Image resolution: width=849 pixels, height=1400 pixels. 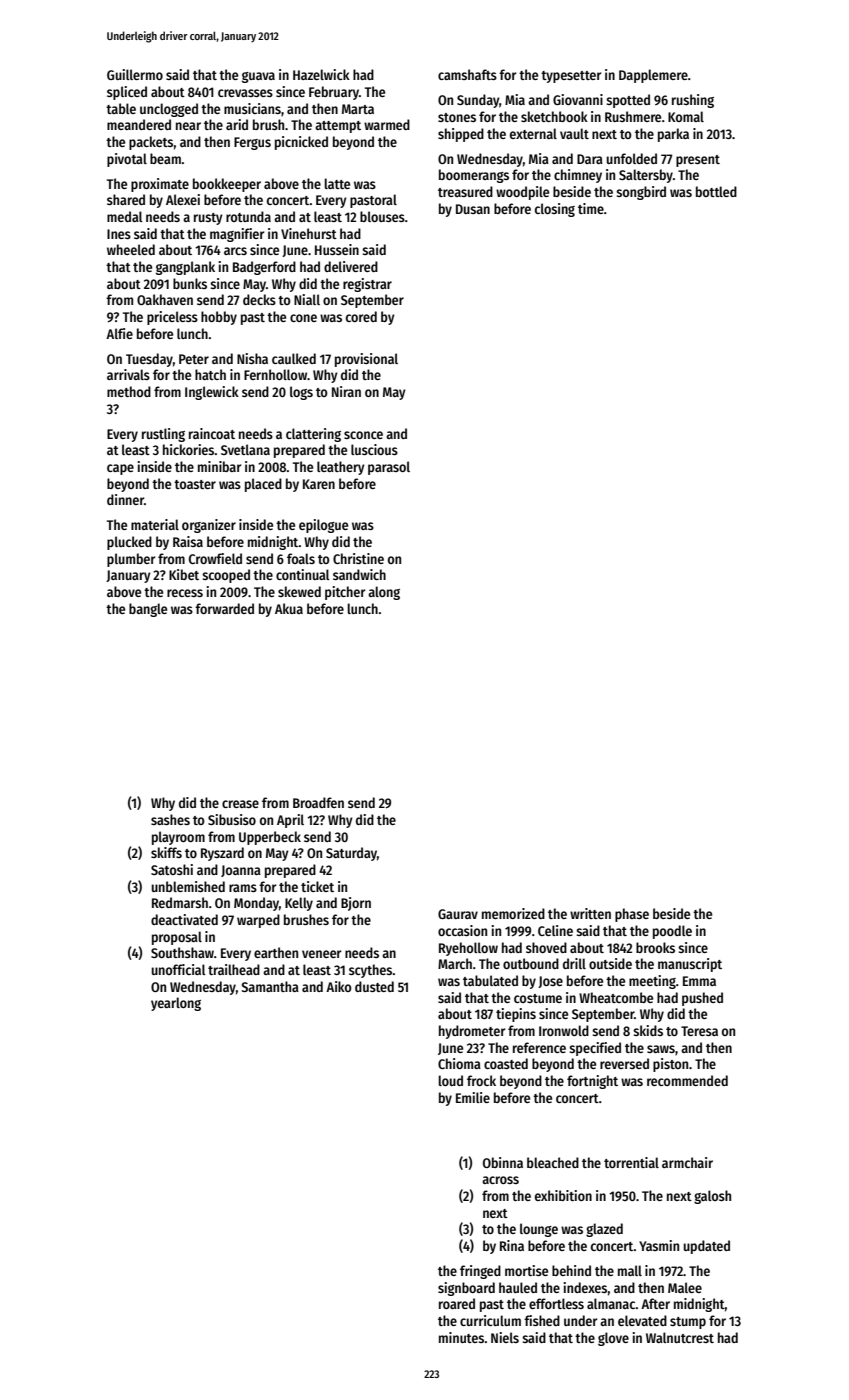 What do you see at coordinates (176, 1004) in the screenshot?
I see `yearlong` at bounding box center [176, 1004].
